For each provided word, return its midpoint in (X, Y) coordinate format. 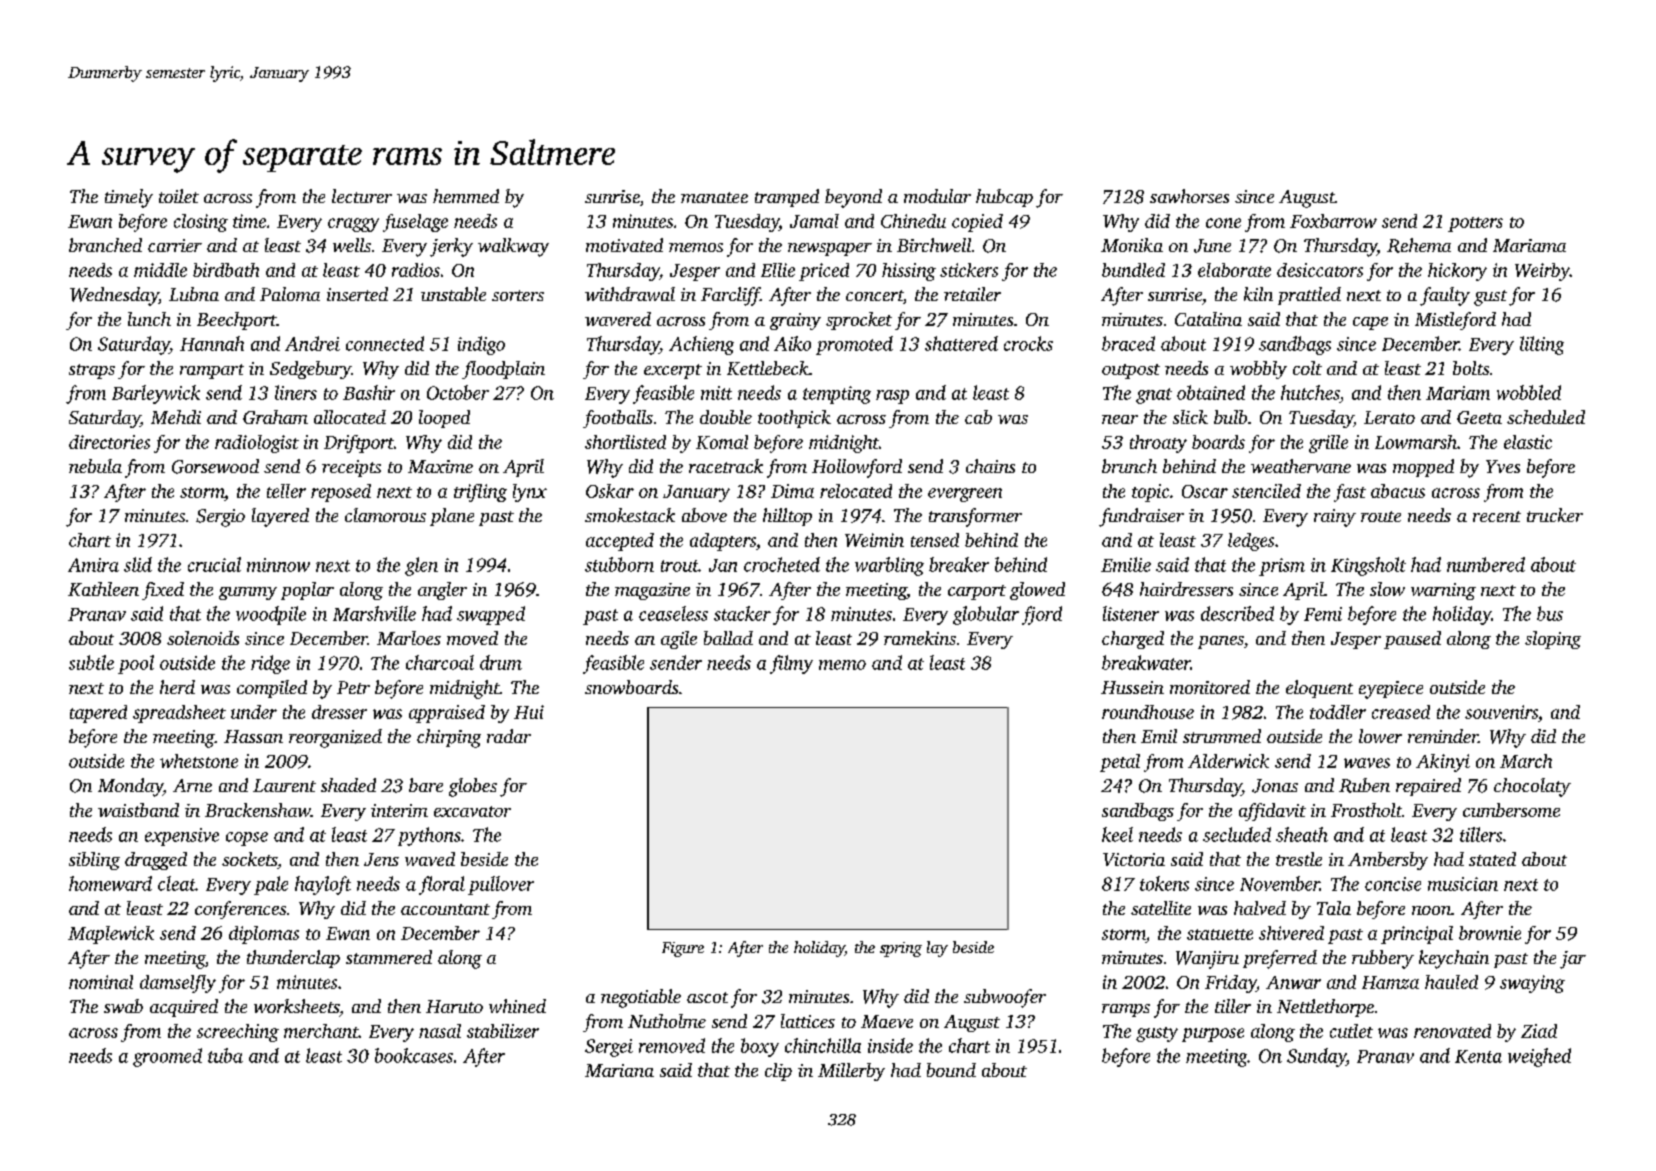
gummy (248, 593)
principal (1417, 935)
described (1237, 613)
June (1212, 246)
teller (286, 491)
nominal (101, 982)
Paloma (290, 294)
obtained (1211, 392)
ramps (1126, 1010)
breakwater (1146, 662)
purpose (1213, 1035)
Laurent (284, 785)
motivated (624, 245)
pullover (501, 885)
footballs (618, 419)
